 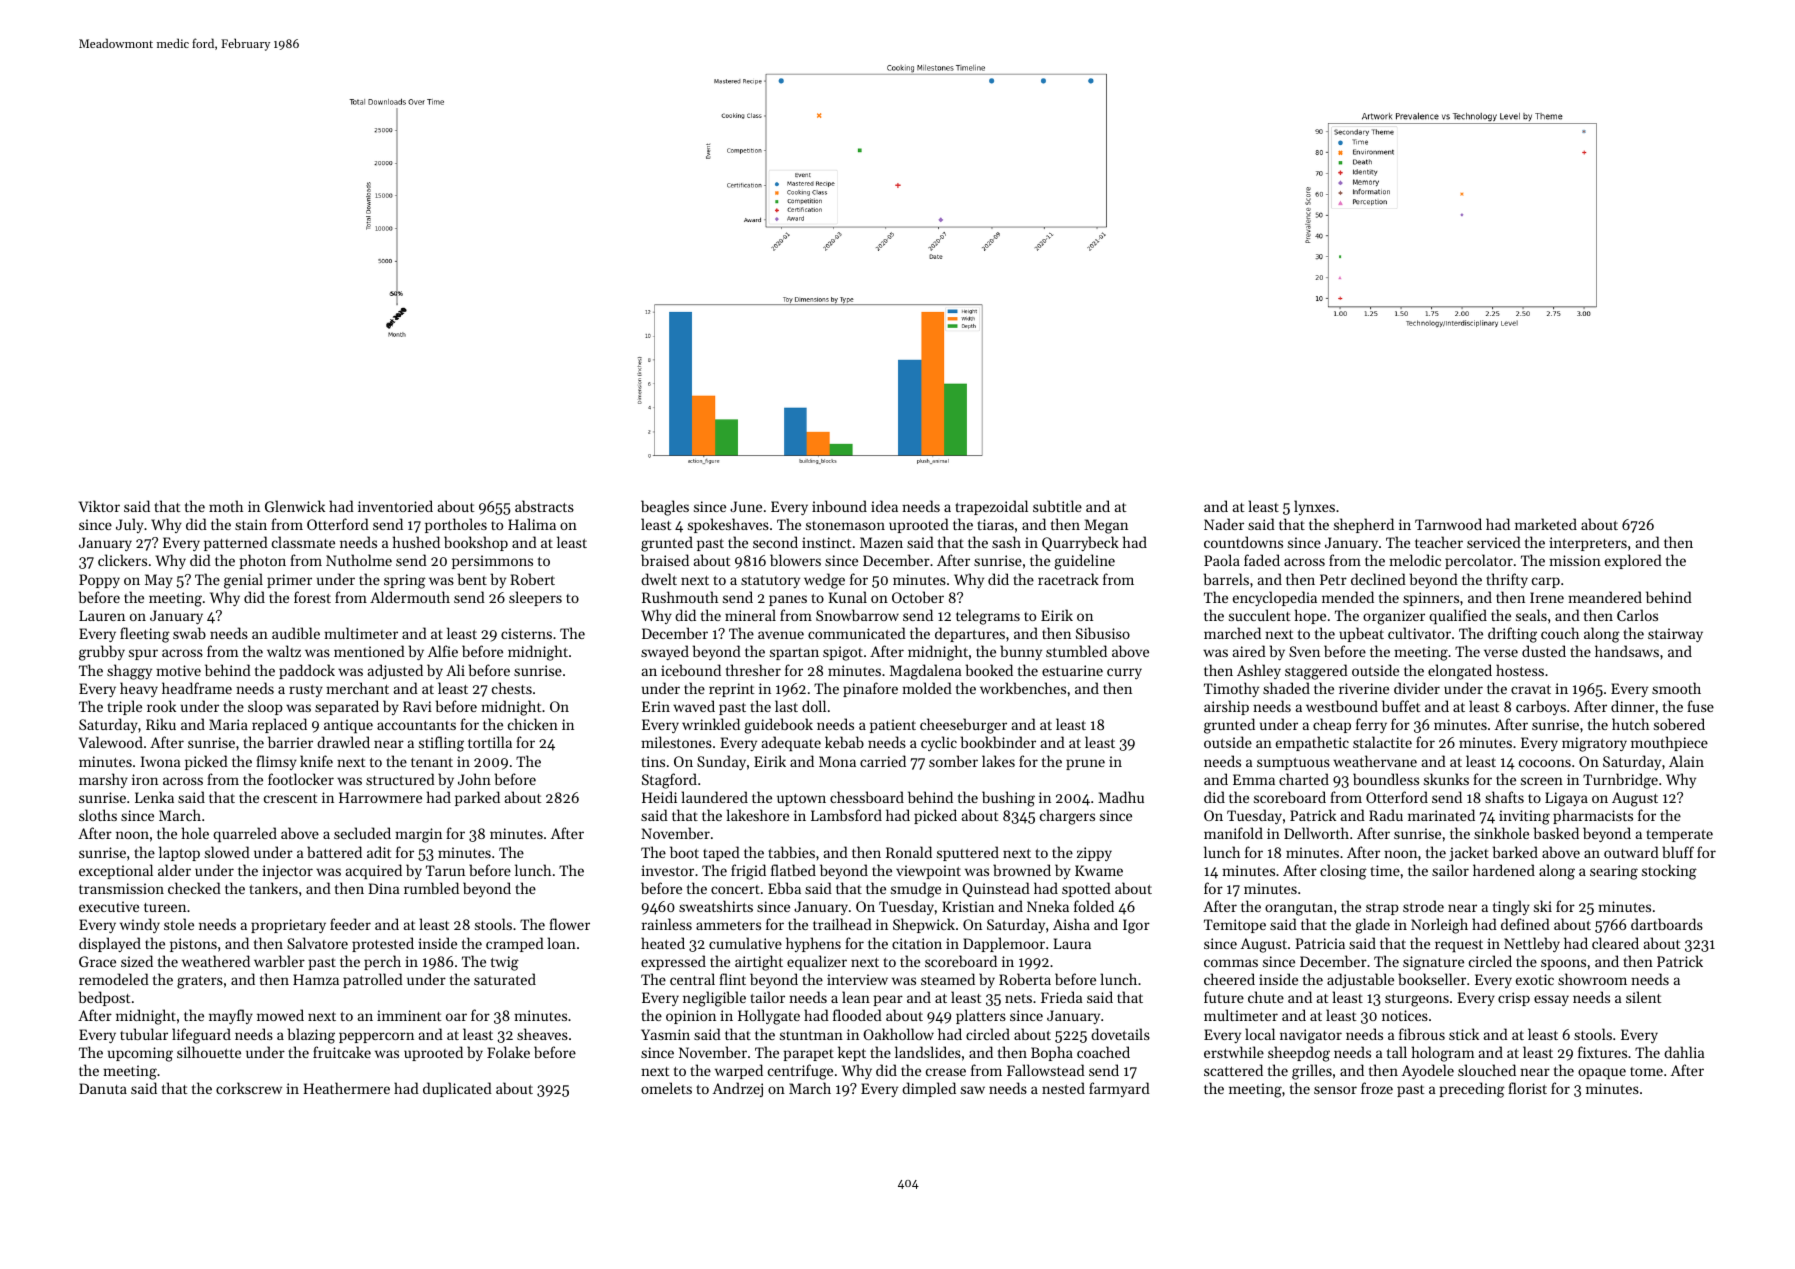 I want to click on Halima, so click(x=532, y=524).
